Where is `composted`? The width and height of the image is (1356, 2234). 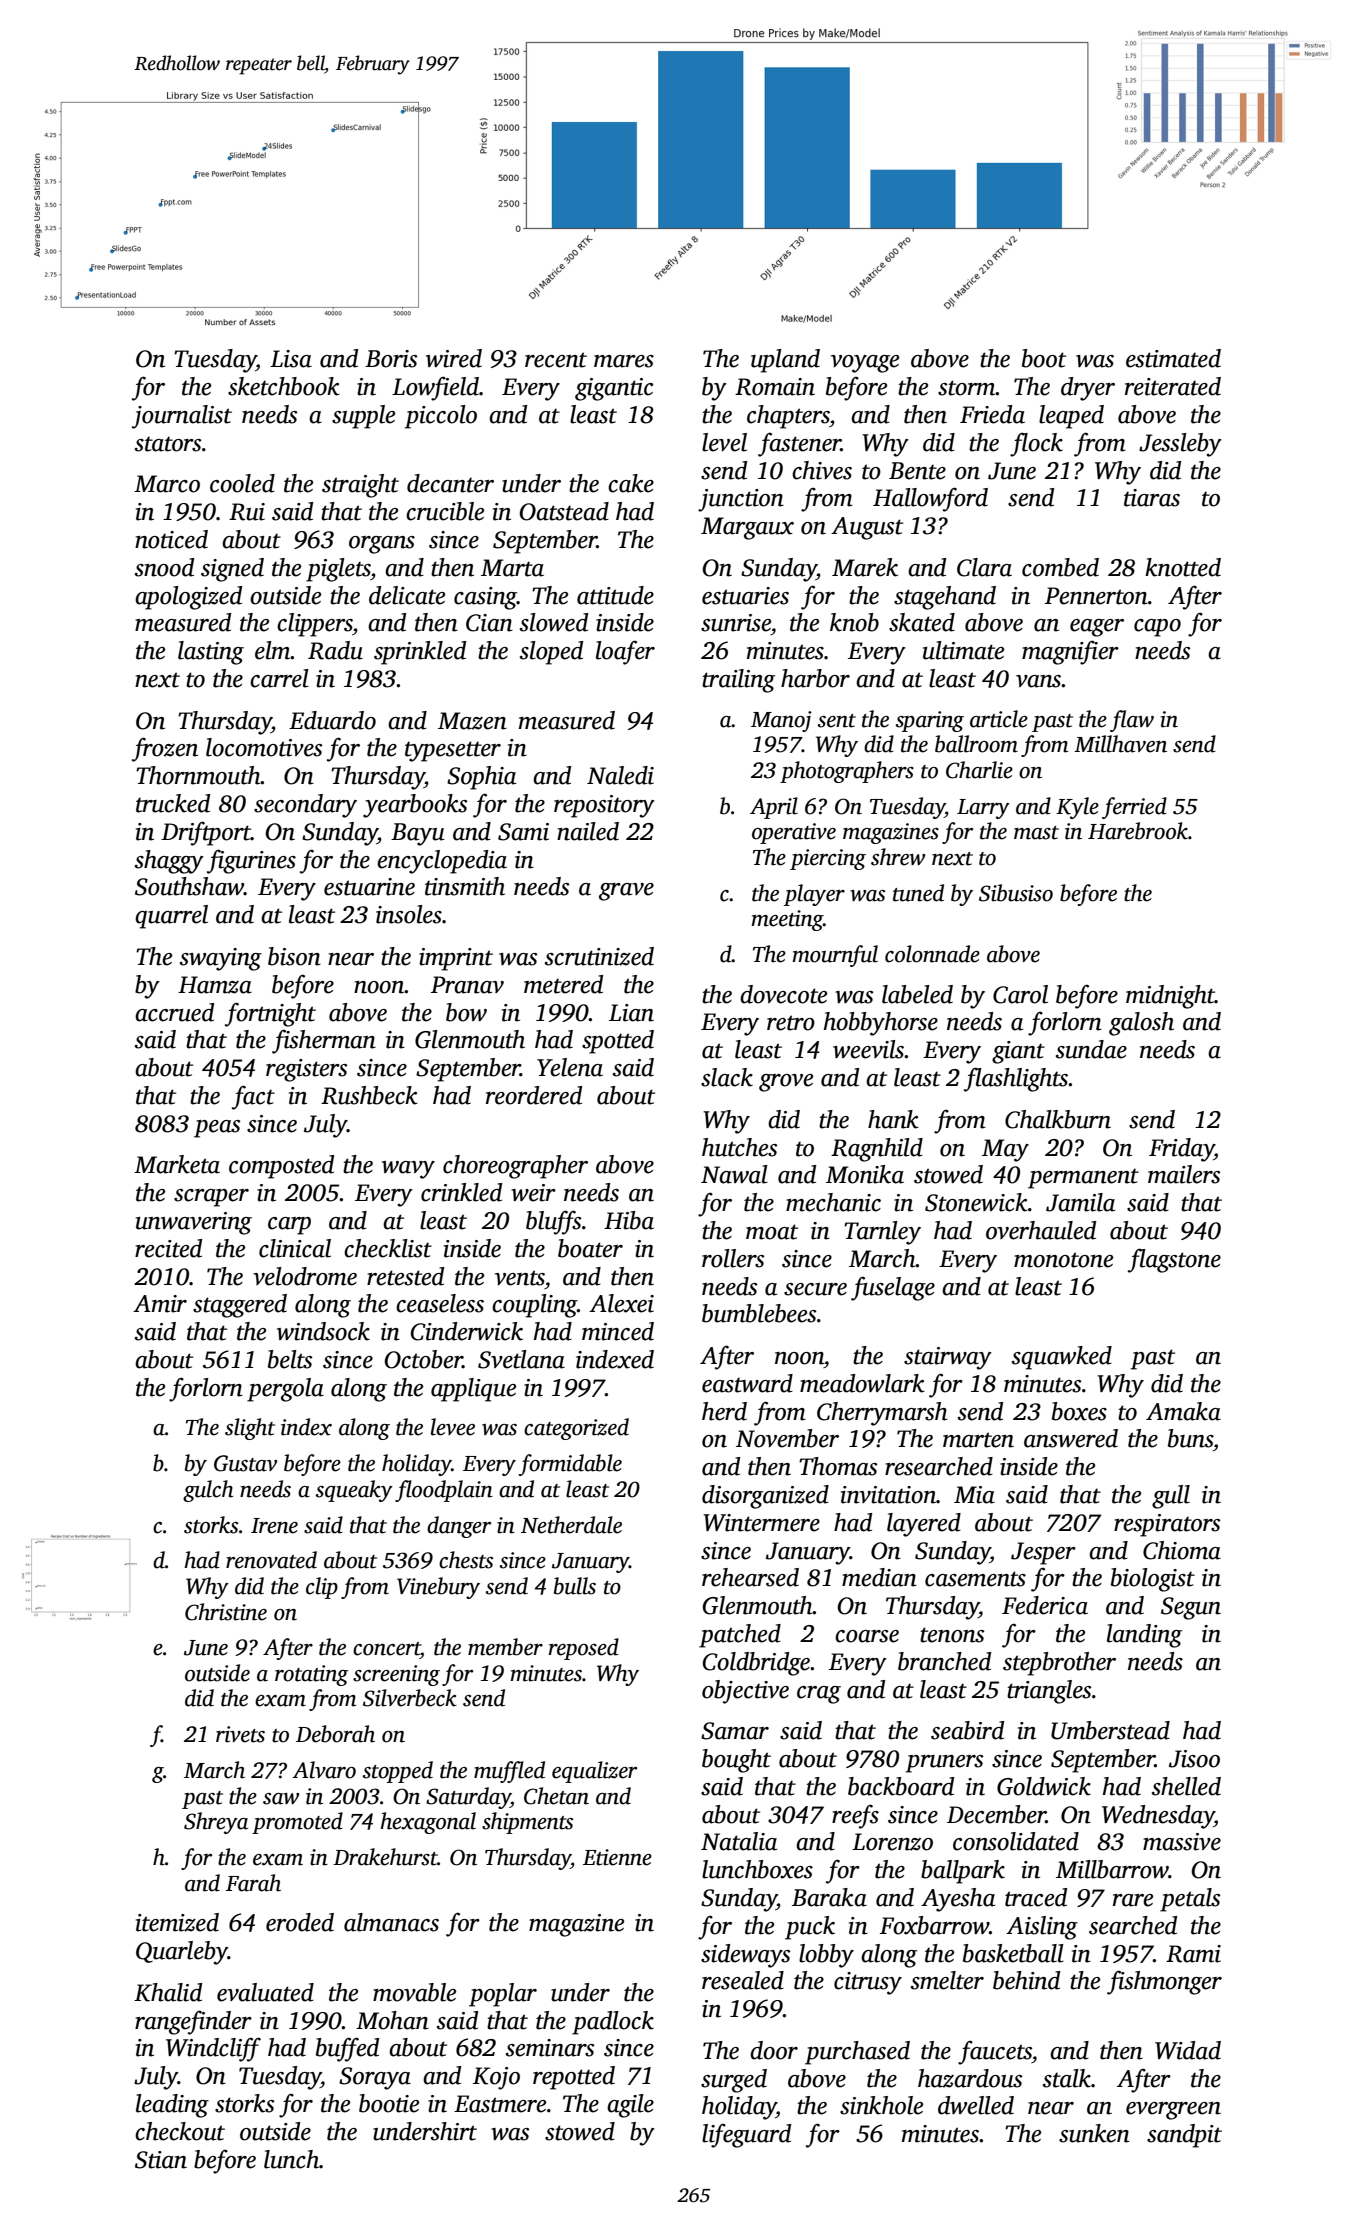
composted is located at coordinates (281, 1167).
